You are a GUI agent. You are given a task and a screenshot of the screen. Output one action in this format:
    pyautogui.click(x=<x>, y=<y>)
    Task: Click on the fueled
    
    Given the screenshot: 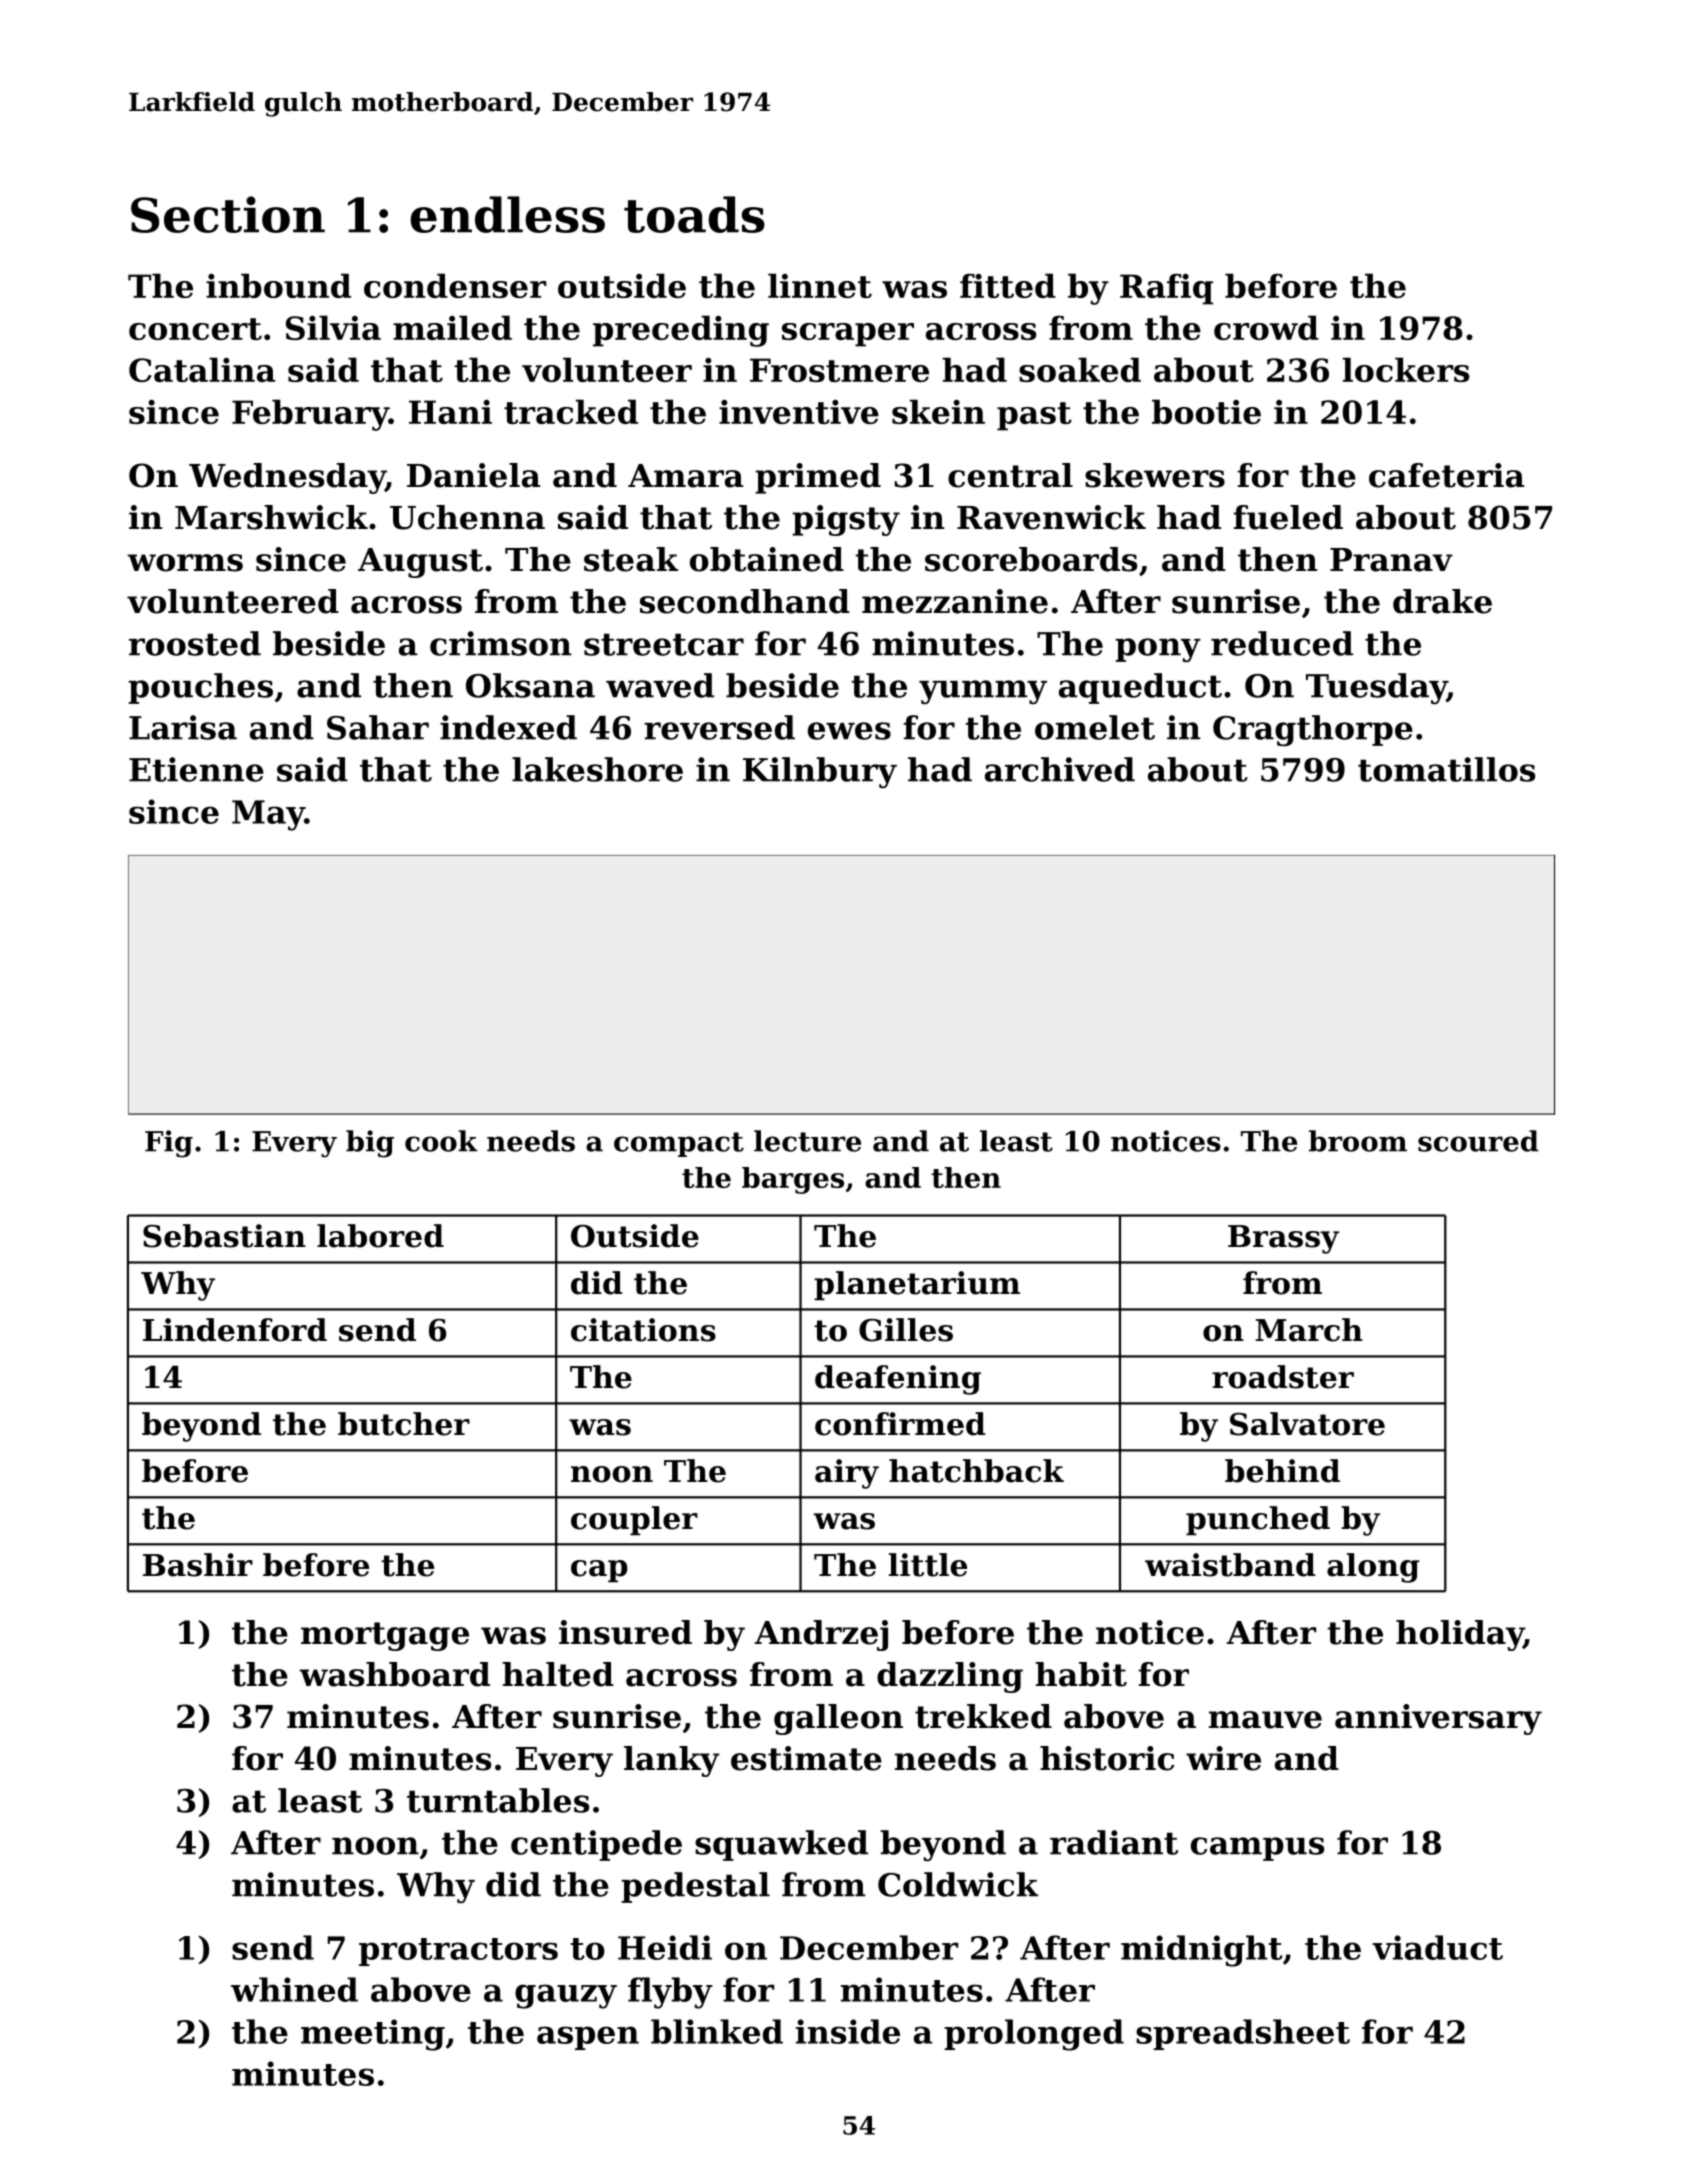 What is the action you would take?
    pyautogui.click(x=1288, y=517)
